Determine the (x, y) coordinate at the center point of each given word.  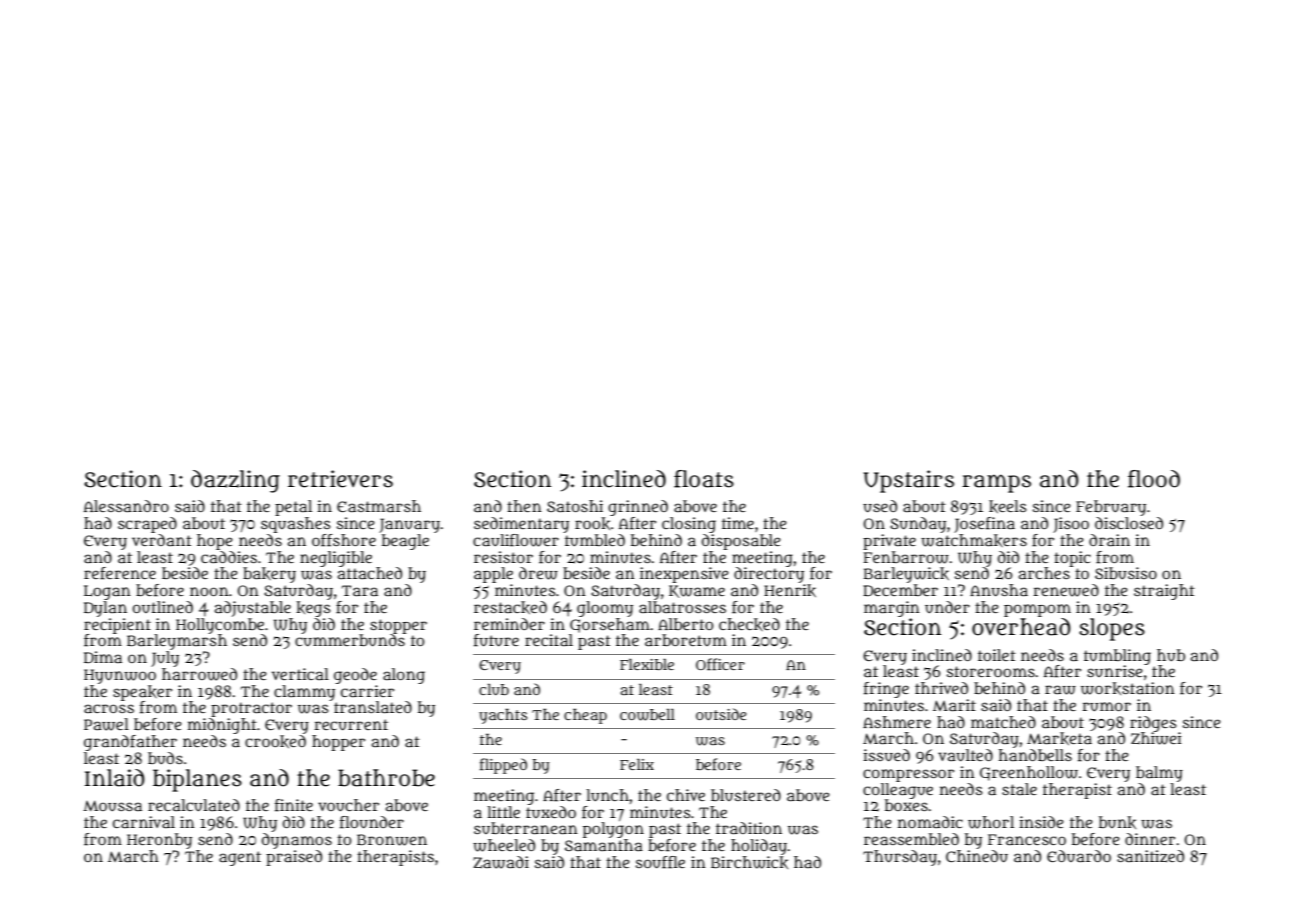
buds (165, 758)
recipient (117, 626)
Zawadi (501, 862)
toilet (997, 655)
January (409, 525)
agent (240, 858)
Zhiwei (1156, 738)
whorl (991, 822)
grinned (638, 508)
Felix (637, 764)
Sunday (918, 525)
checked (749, 624)
